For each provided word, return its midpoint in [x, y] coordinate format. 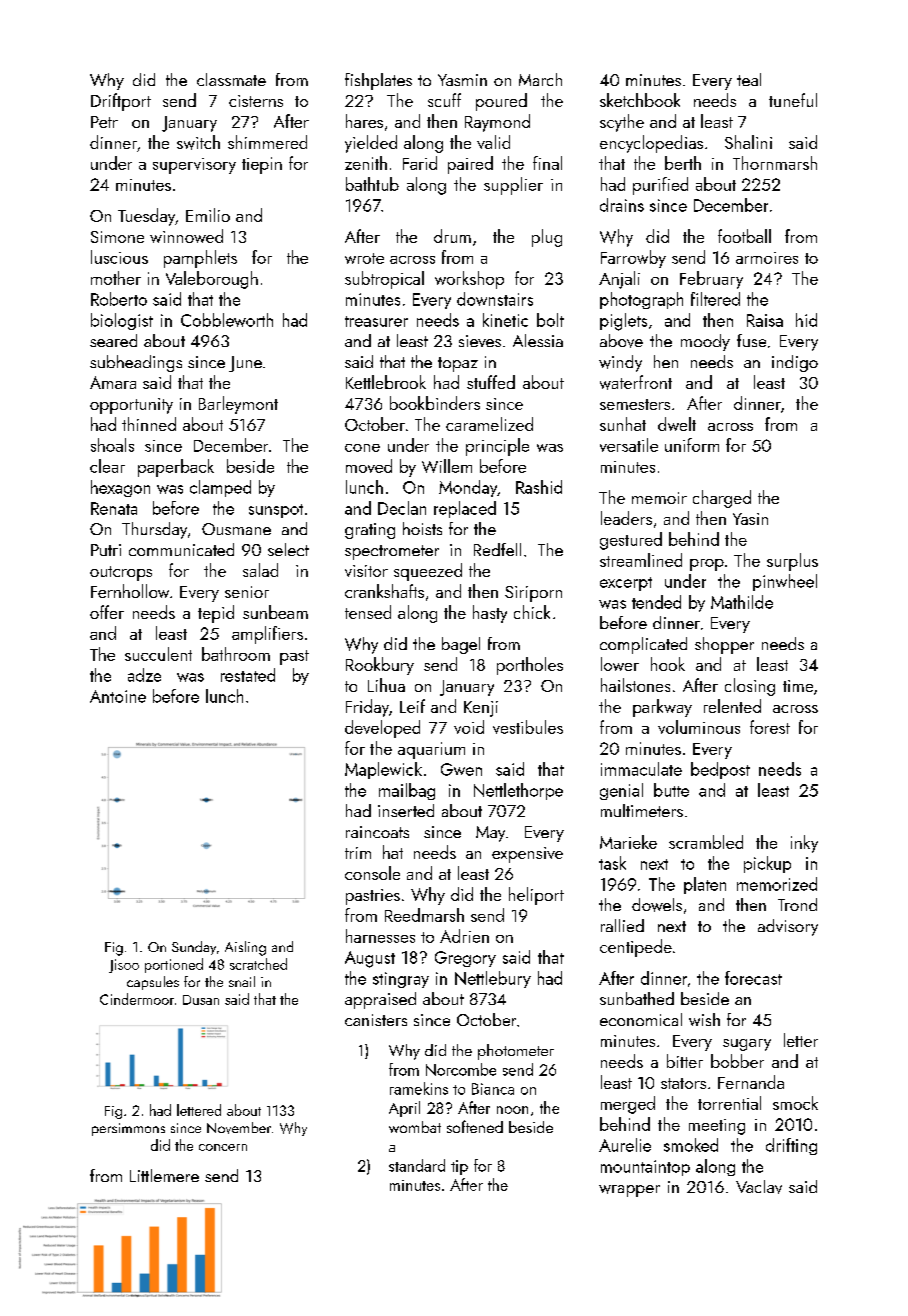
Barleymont [238, 405]
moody [705, 342]
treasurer [376, 321]
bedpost [720, 770]
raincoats [377, 832]
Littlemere [164, 1175]
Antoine [118, 696]
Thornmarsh [775, 163]
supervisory [194, 166]
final [547, 163]
